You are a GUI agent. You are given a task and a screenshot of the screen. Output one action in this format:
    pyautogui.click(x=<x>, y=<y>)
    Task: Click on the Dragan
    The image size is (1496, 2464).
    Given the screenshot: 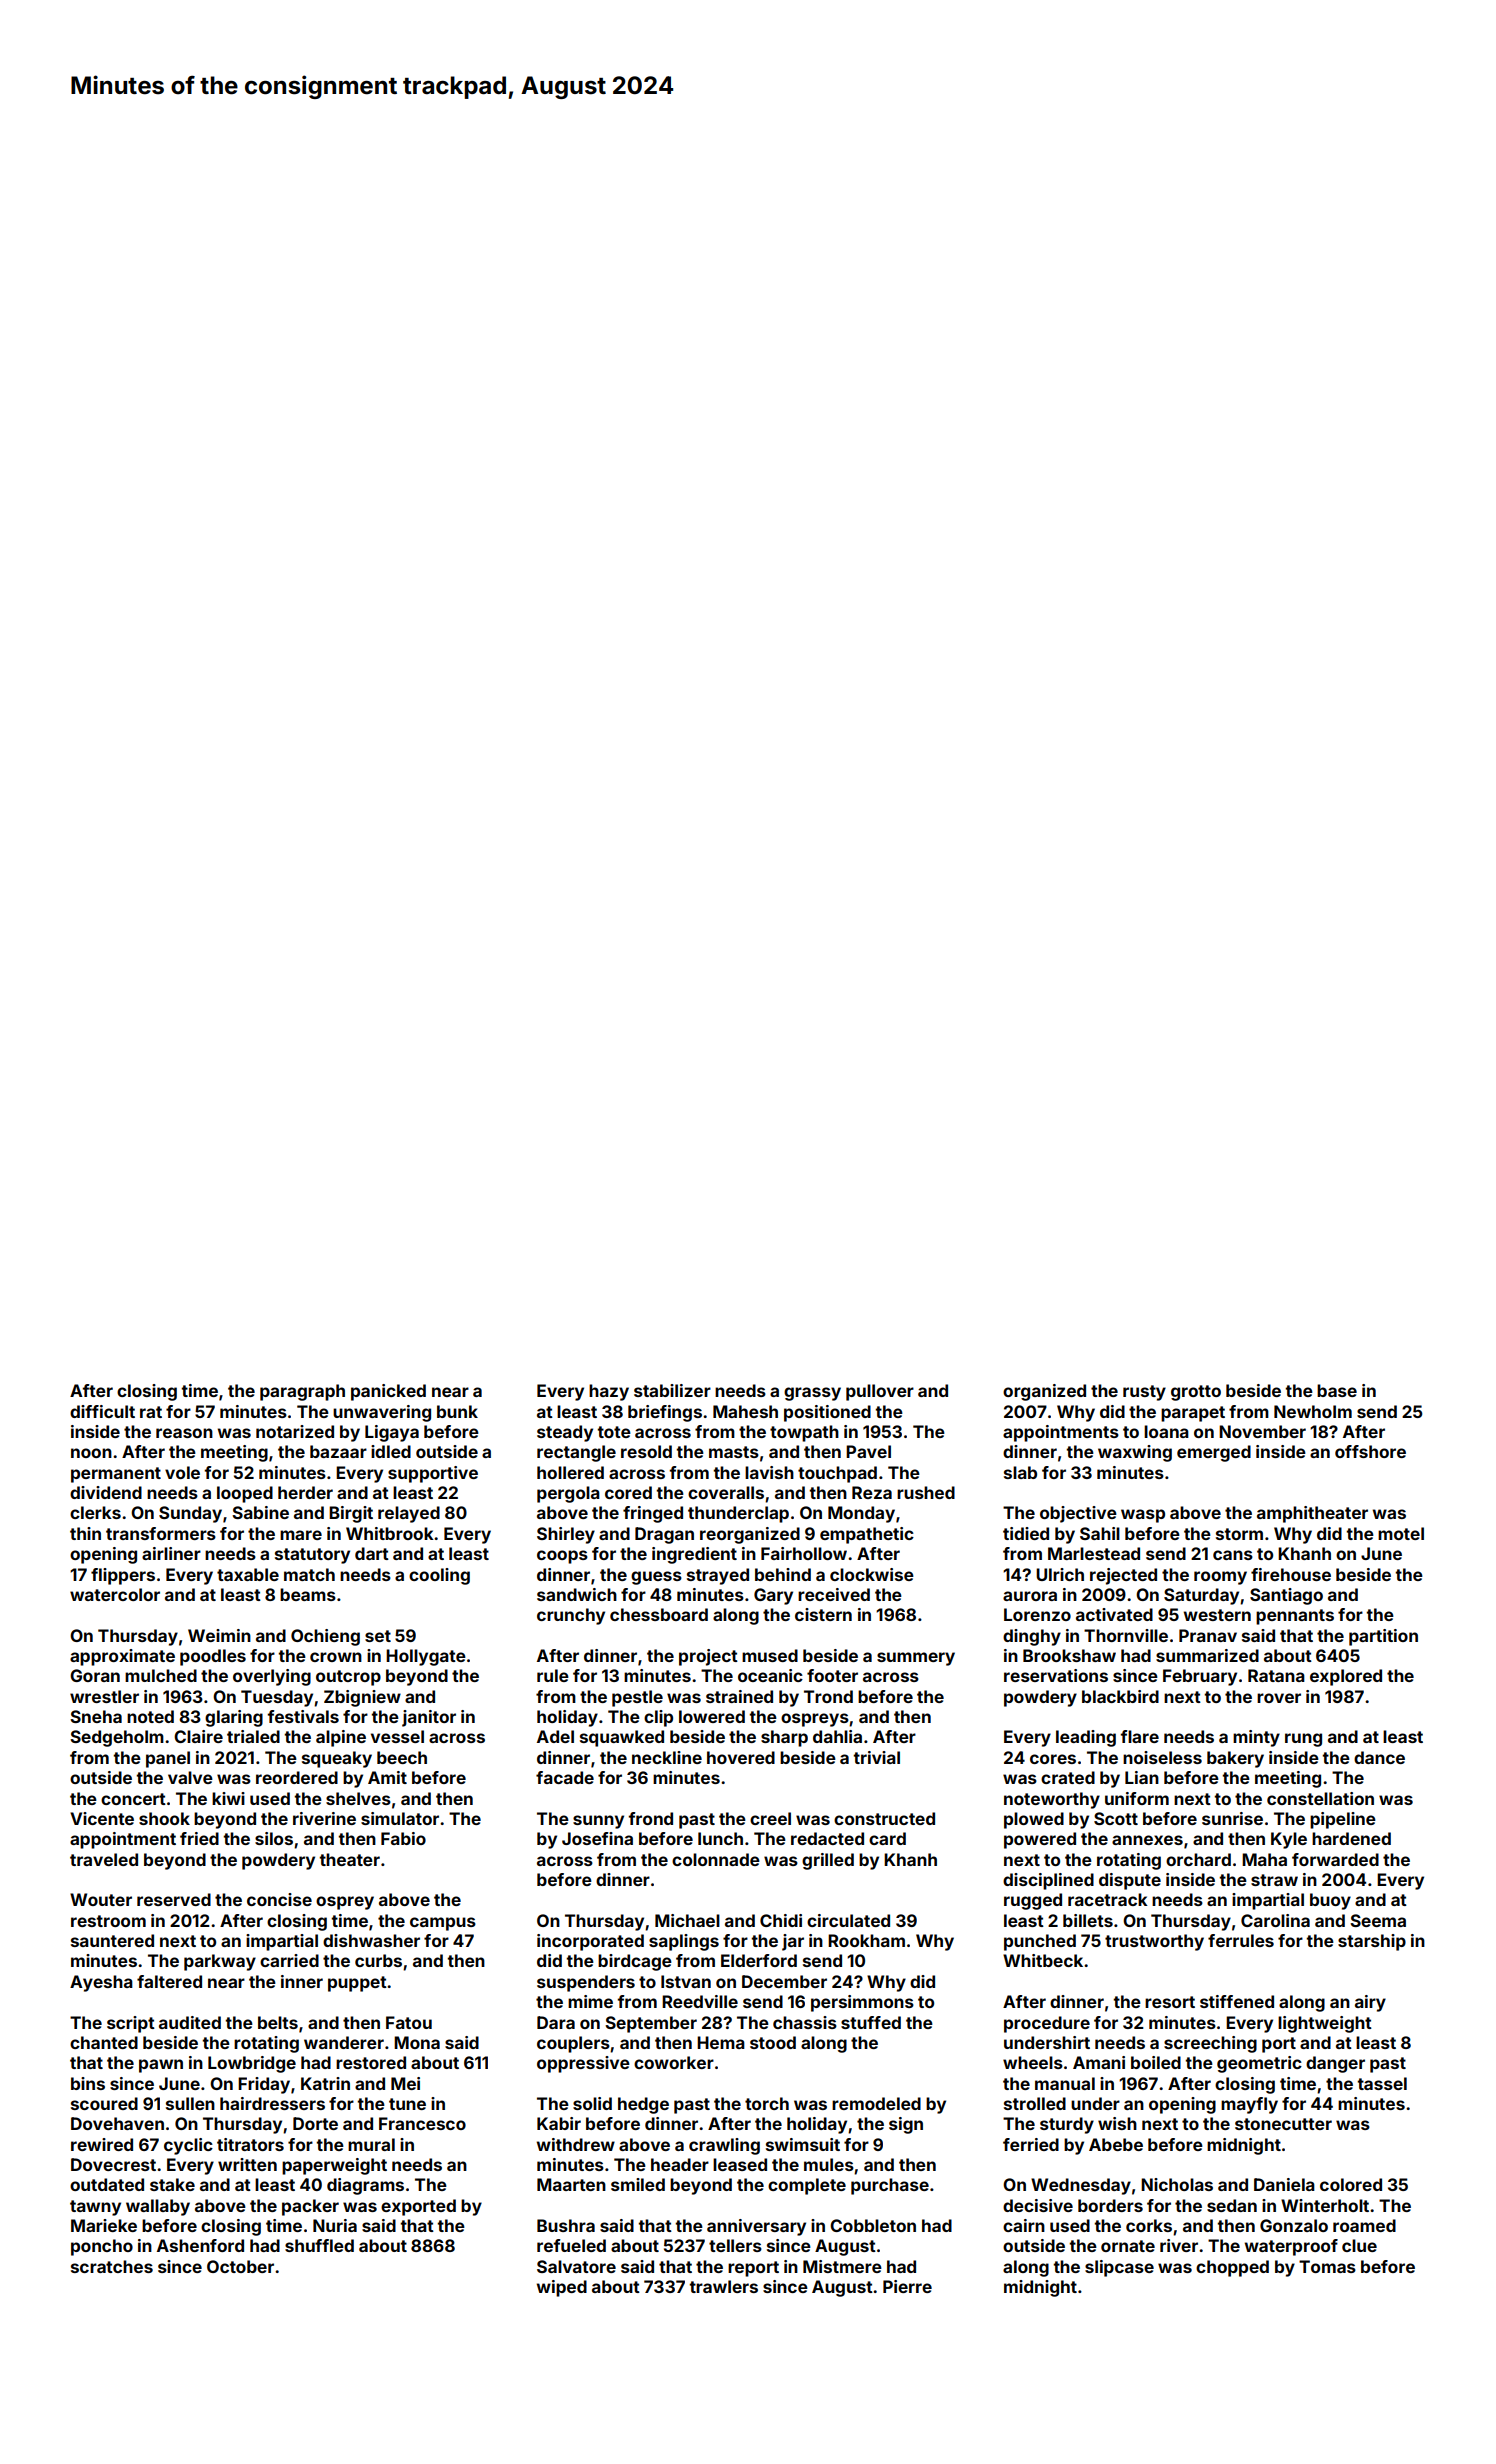 What is the action you would take?
    pyautogui.click(x=664, y=1535)
